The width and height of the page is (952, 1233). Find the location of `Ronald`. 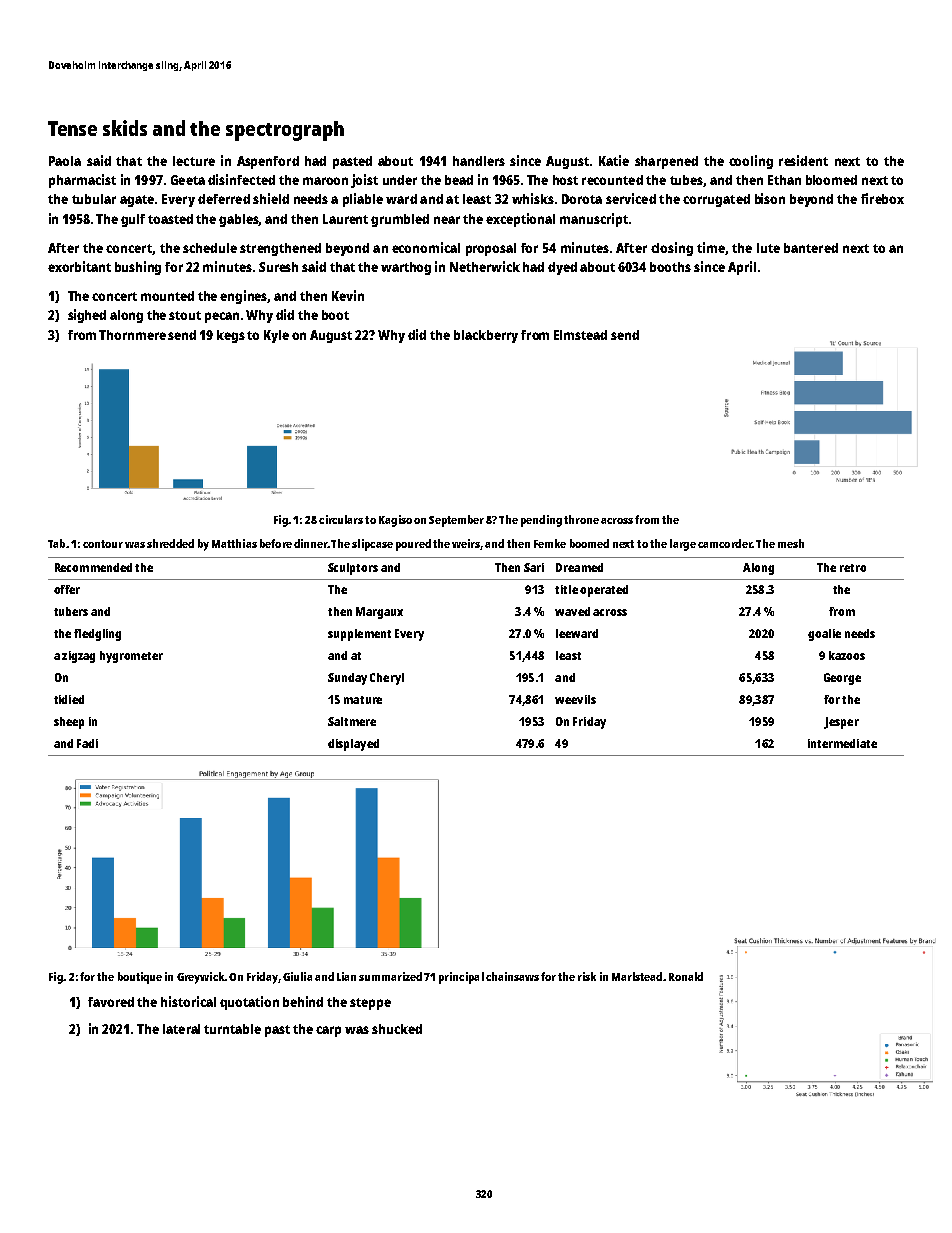

Ronald is located at coordinates (686, 976).
